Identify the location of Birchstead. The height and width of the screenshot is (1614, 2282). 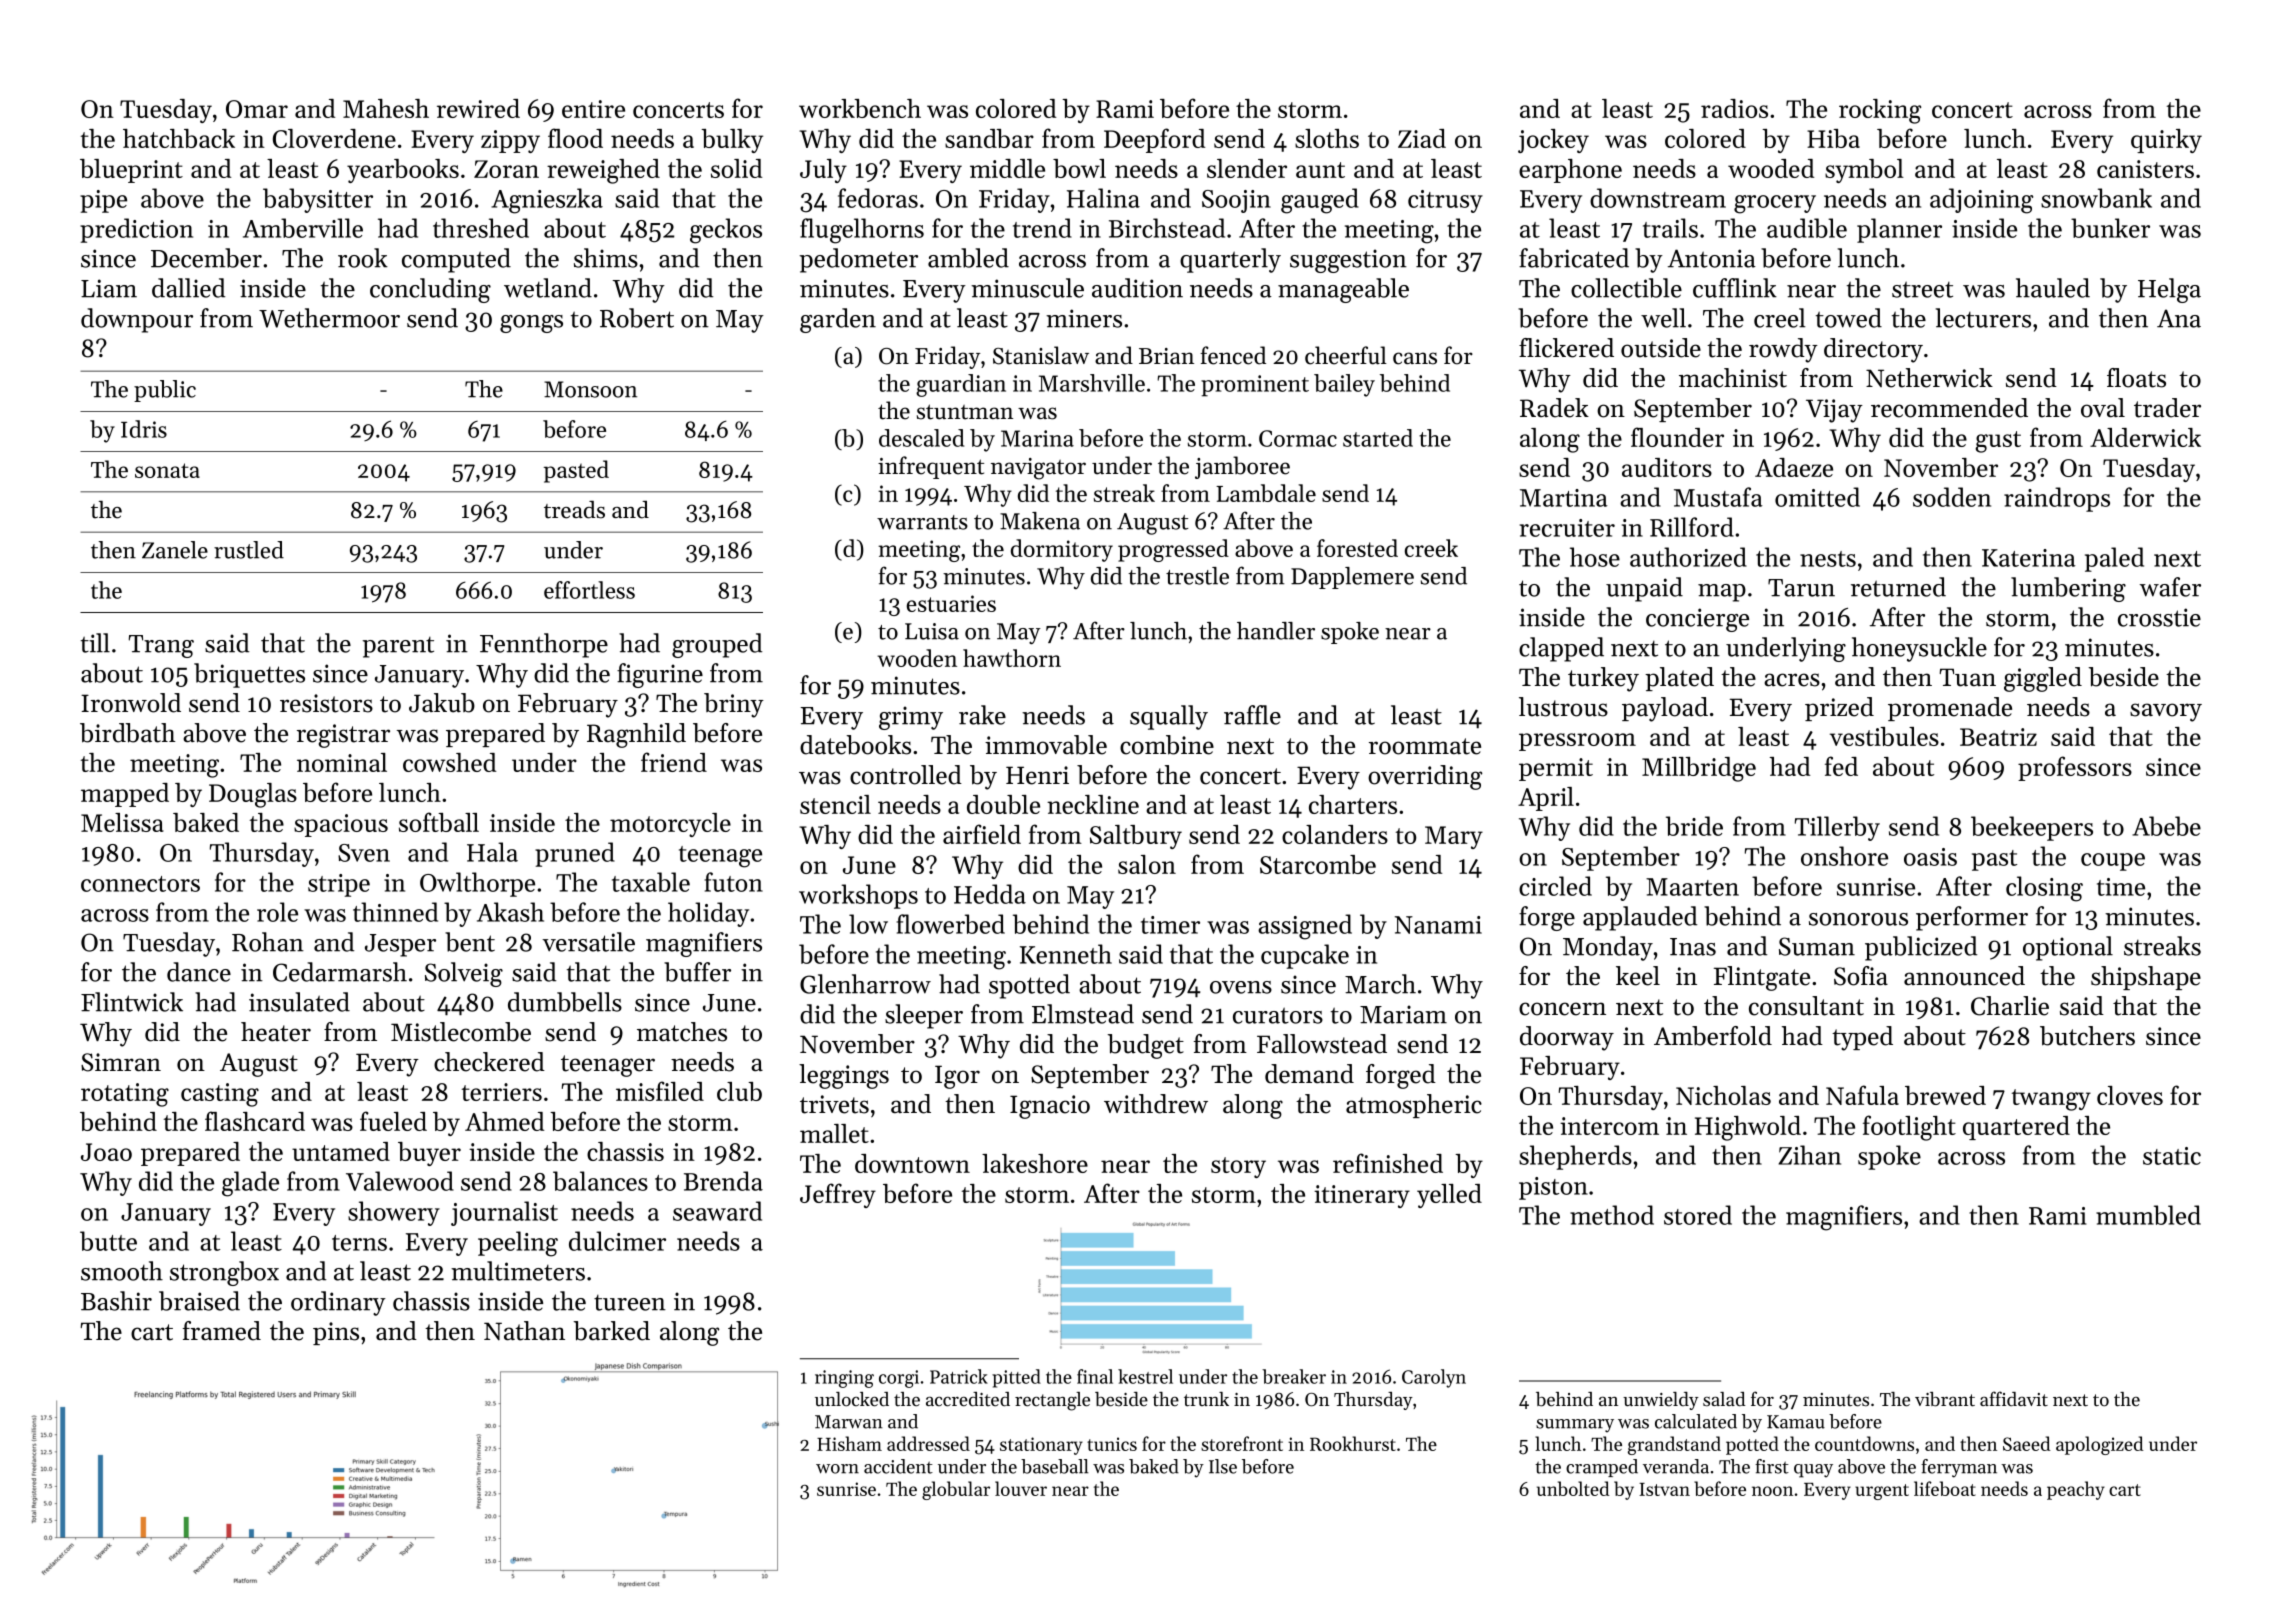
(1167, 228).
